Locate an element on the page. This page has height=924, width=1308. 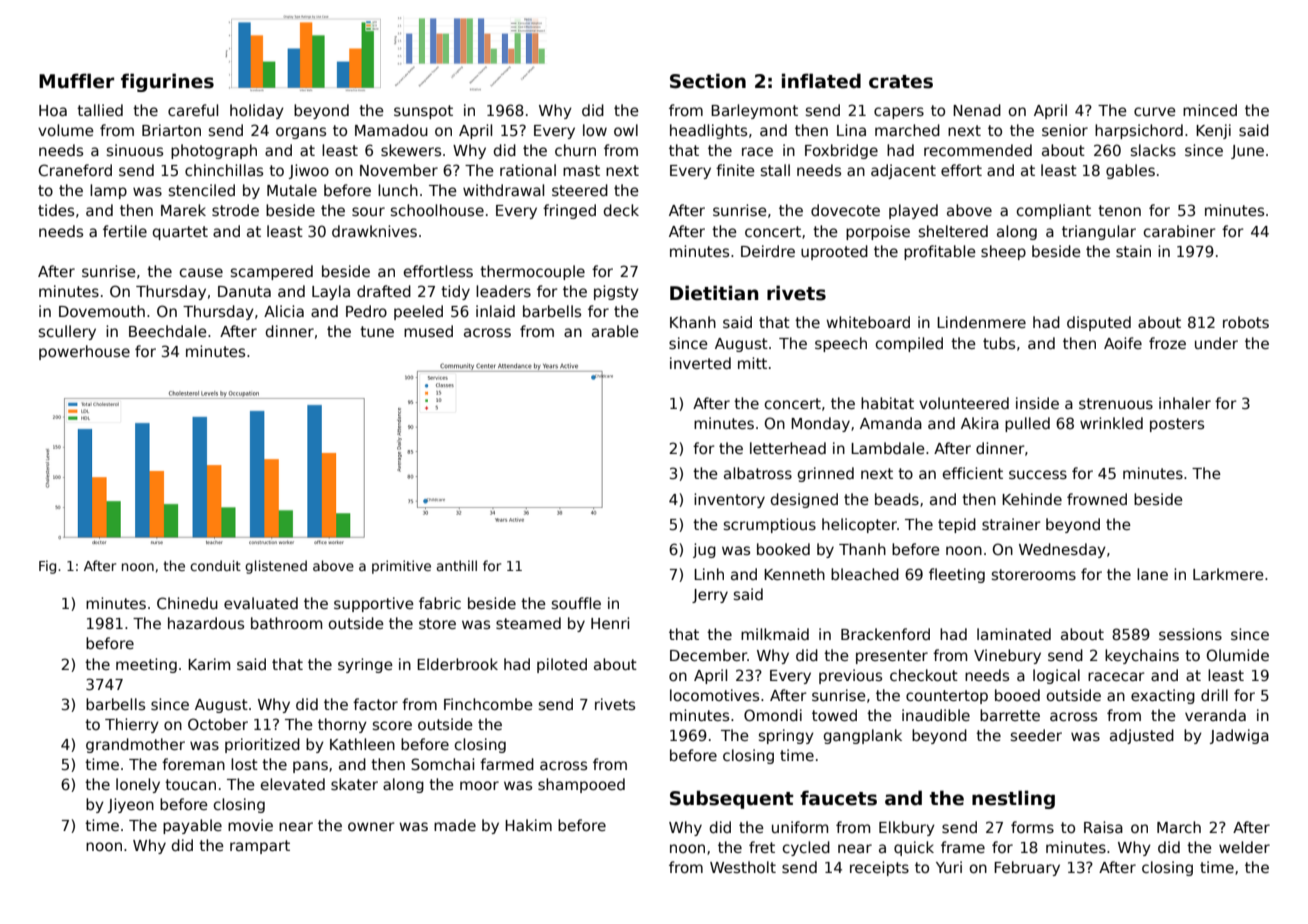
Section is located at coordinates (708, 81).
